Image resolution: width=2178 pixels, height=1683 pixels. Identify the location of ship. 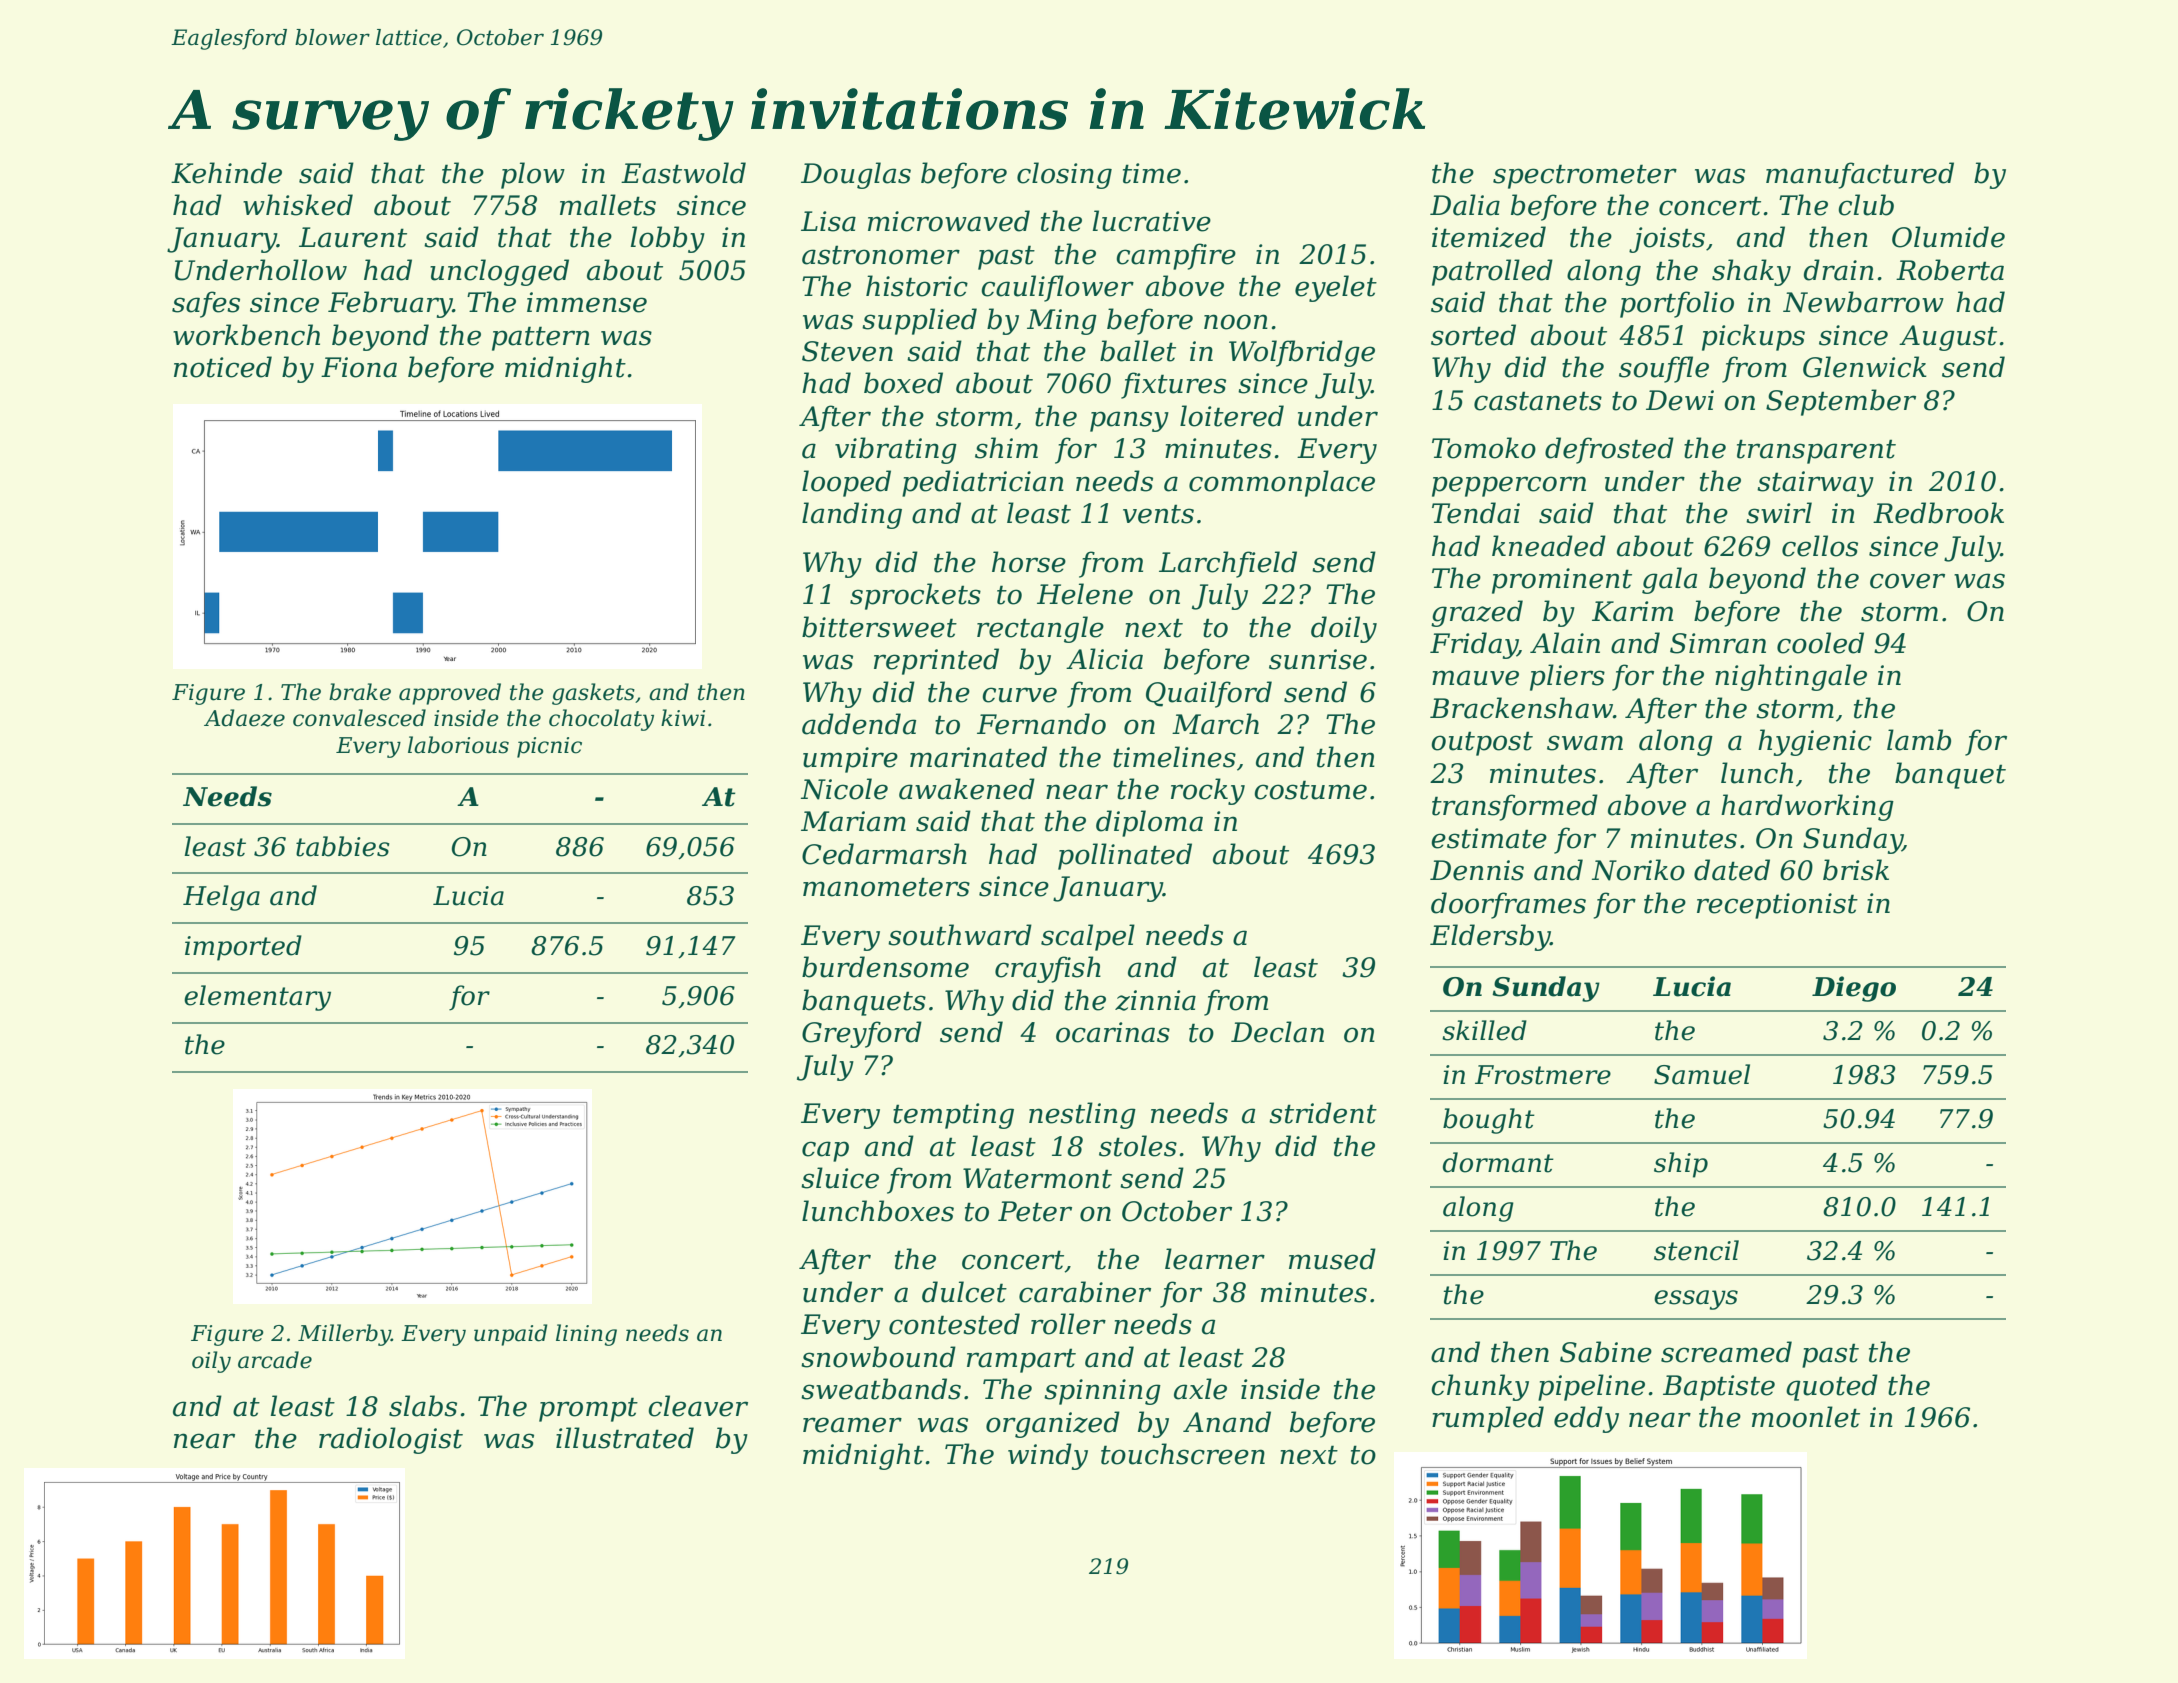
(1681, 1165).
